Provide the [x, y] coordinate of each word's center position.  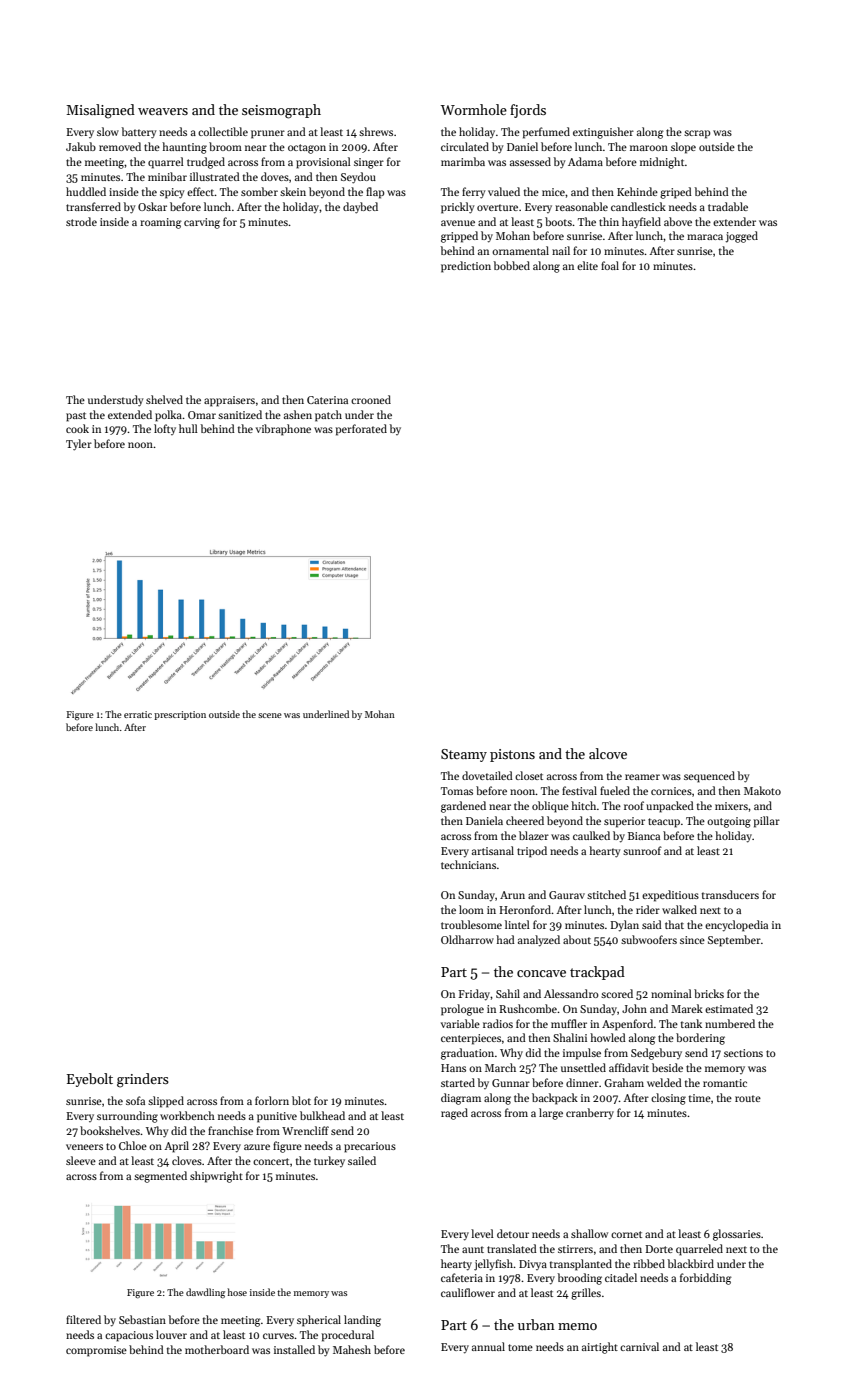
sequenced [709, 777]
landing [362, 1321]
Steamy [464, 755]
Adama [585, 161]
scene [270, 715]
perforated [361, 430]
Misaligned [100, 111]
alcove [608, 753]
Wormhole [474, 109]
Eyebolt [90, 1080]
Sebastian [142, 1319]
